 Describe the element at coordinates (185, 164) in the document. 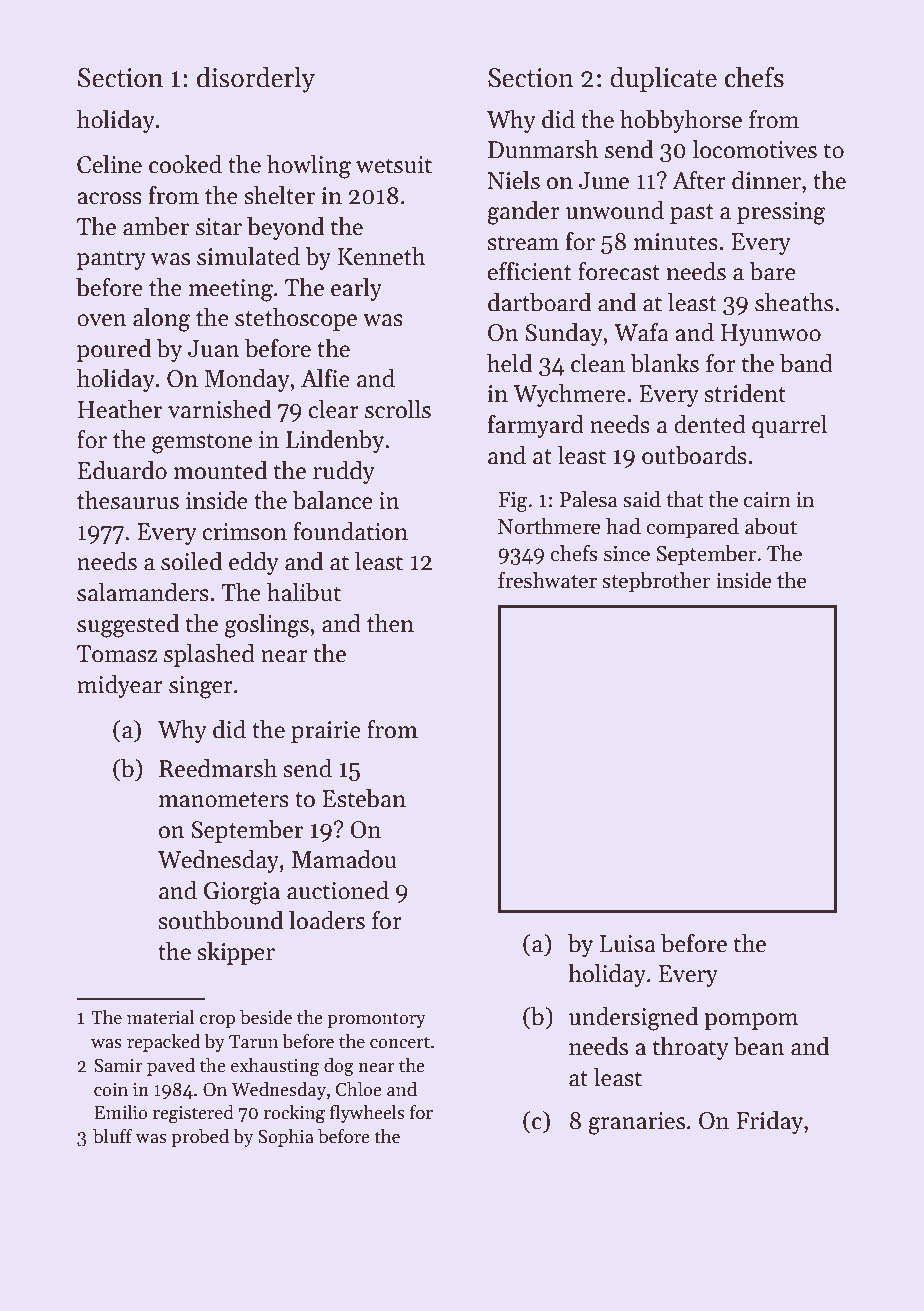

I see `cooked` at that location.
